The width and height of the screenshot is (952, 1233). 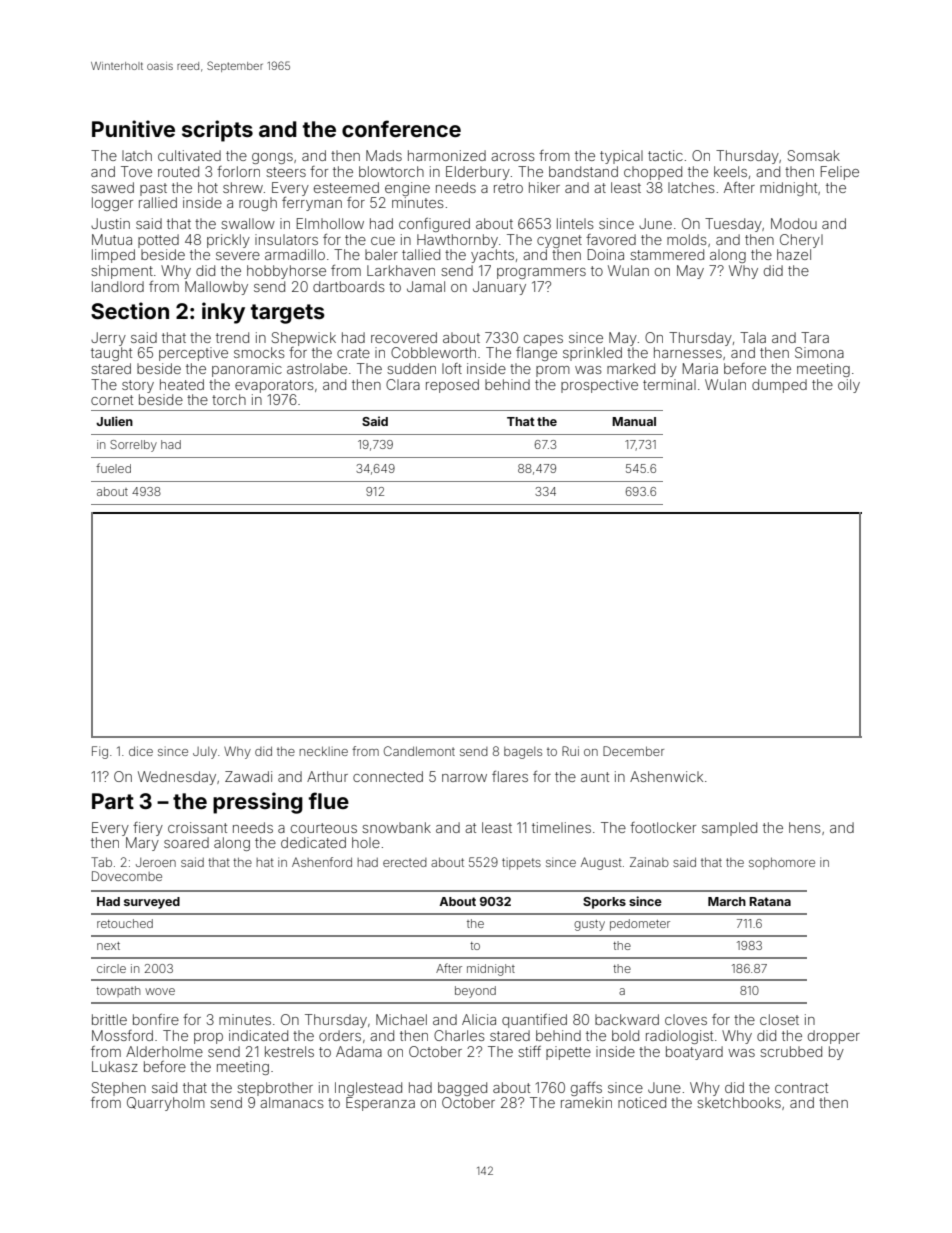 What do you see at coordinates (510, 776) in the screenshot?
I see `flares` at bounding box center [510, 776].
